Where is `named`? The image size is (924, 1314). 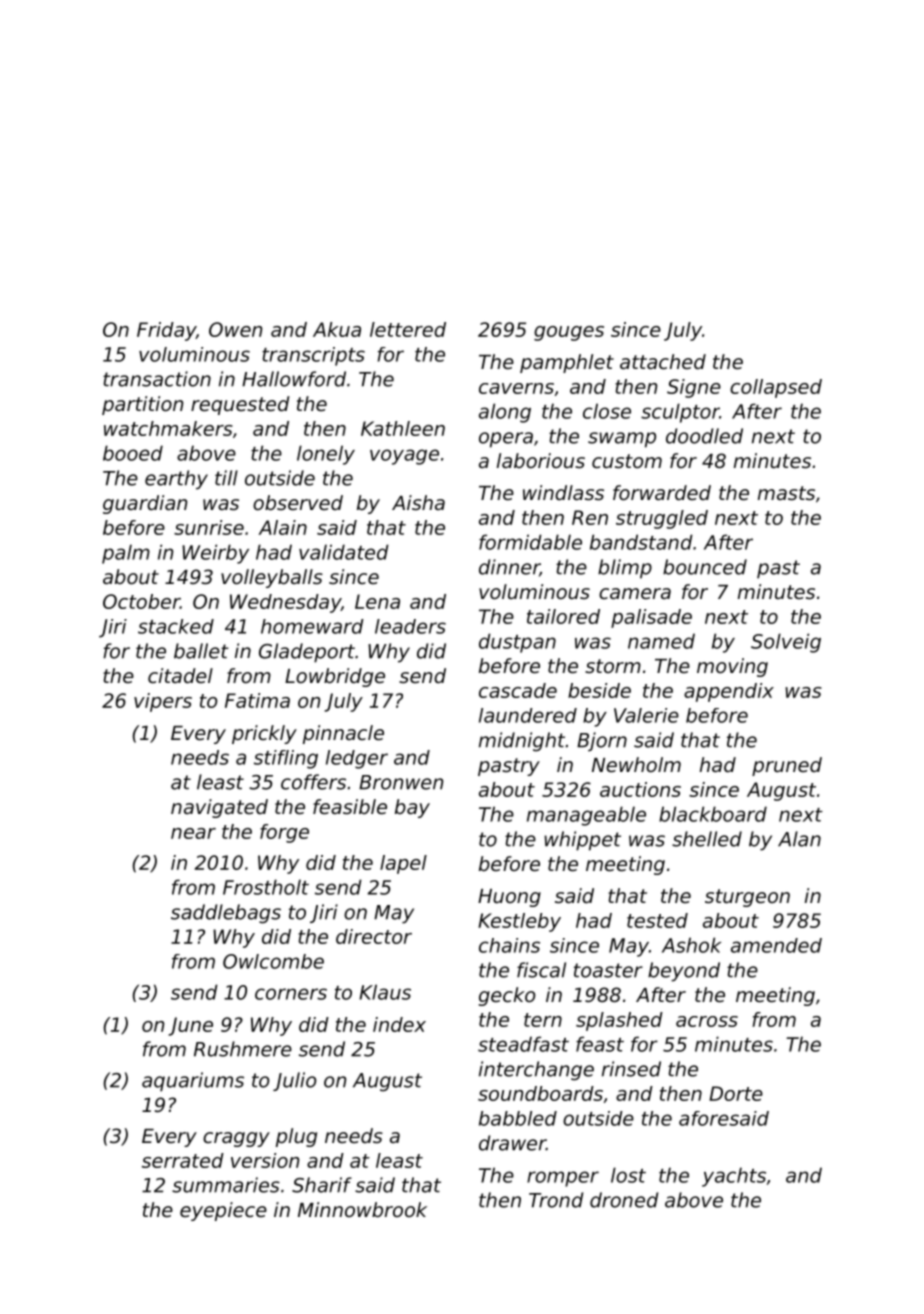 named is located at coordinates (661, 641).
